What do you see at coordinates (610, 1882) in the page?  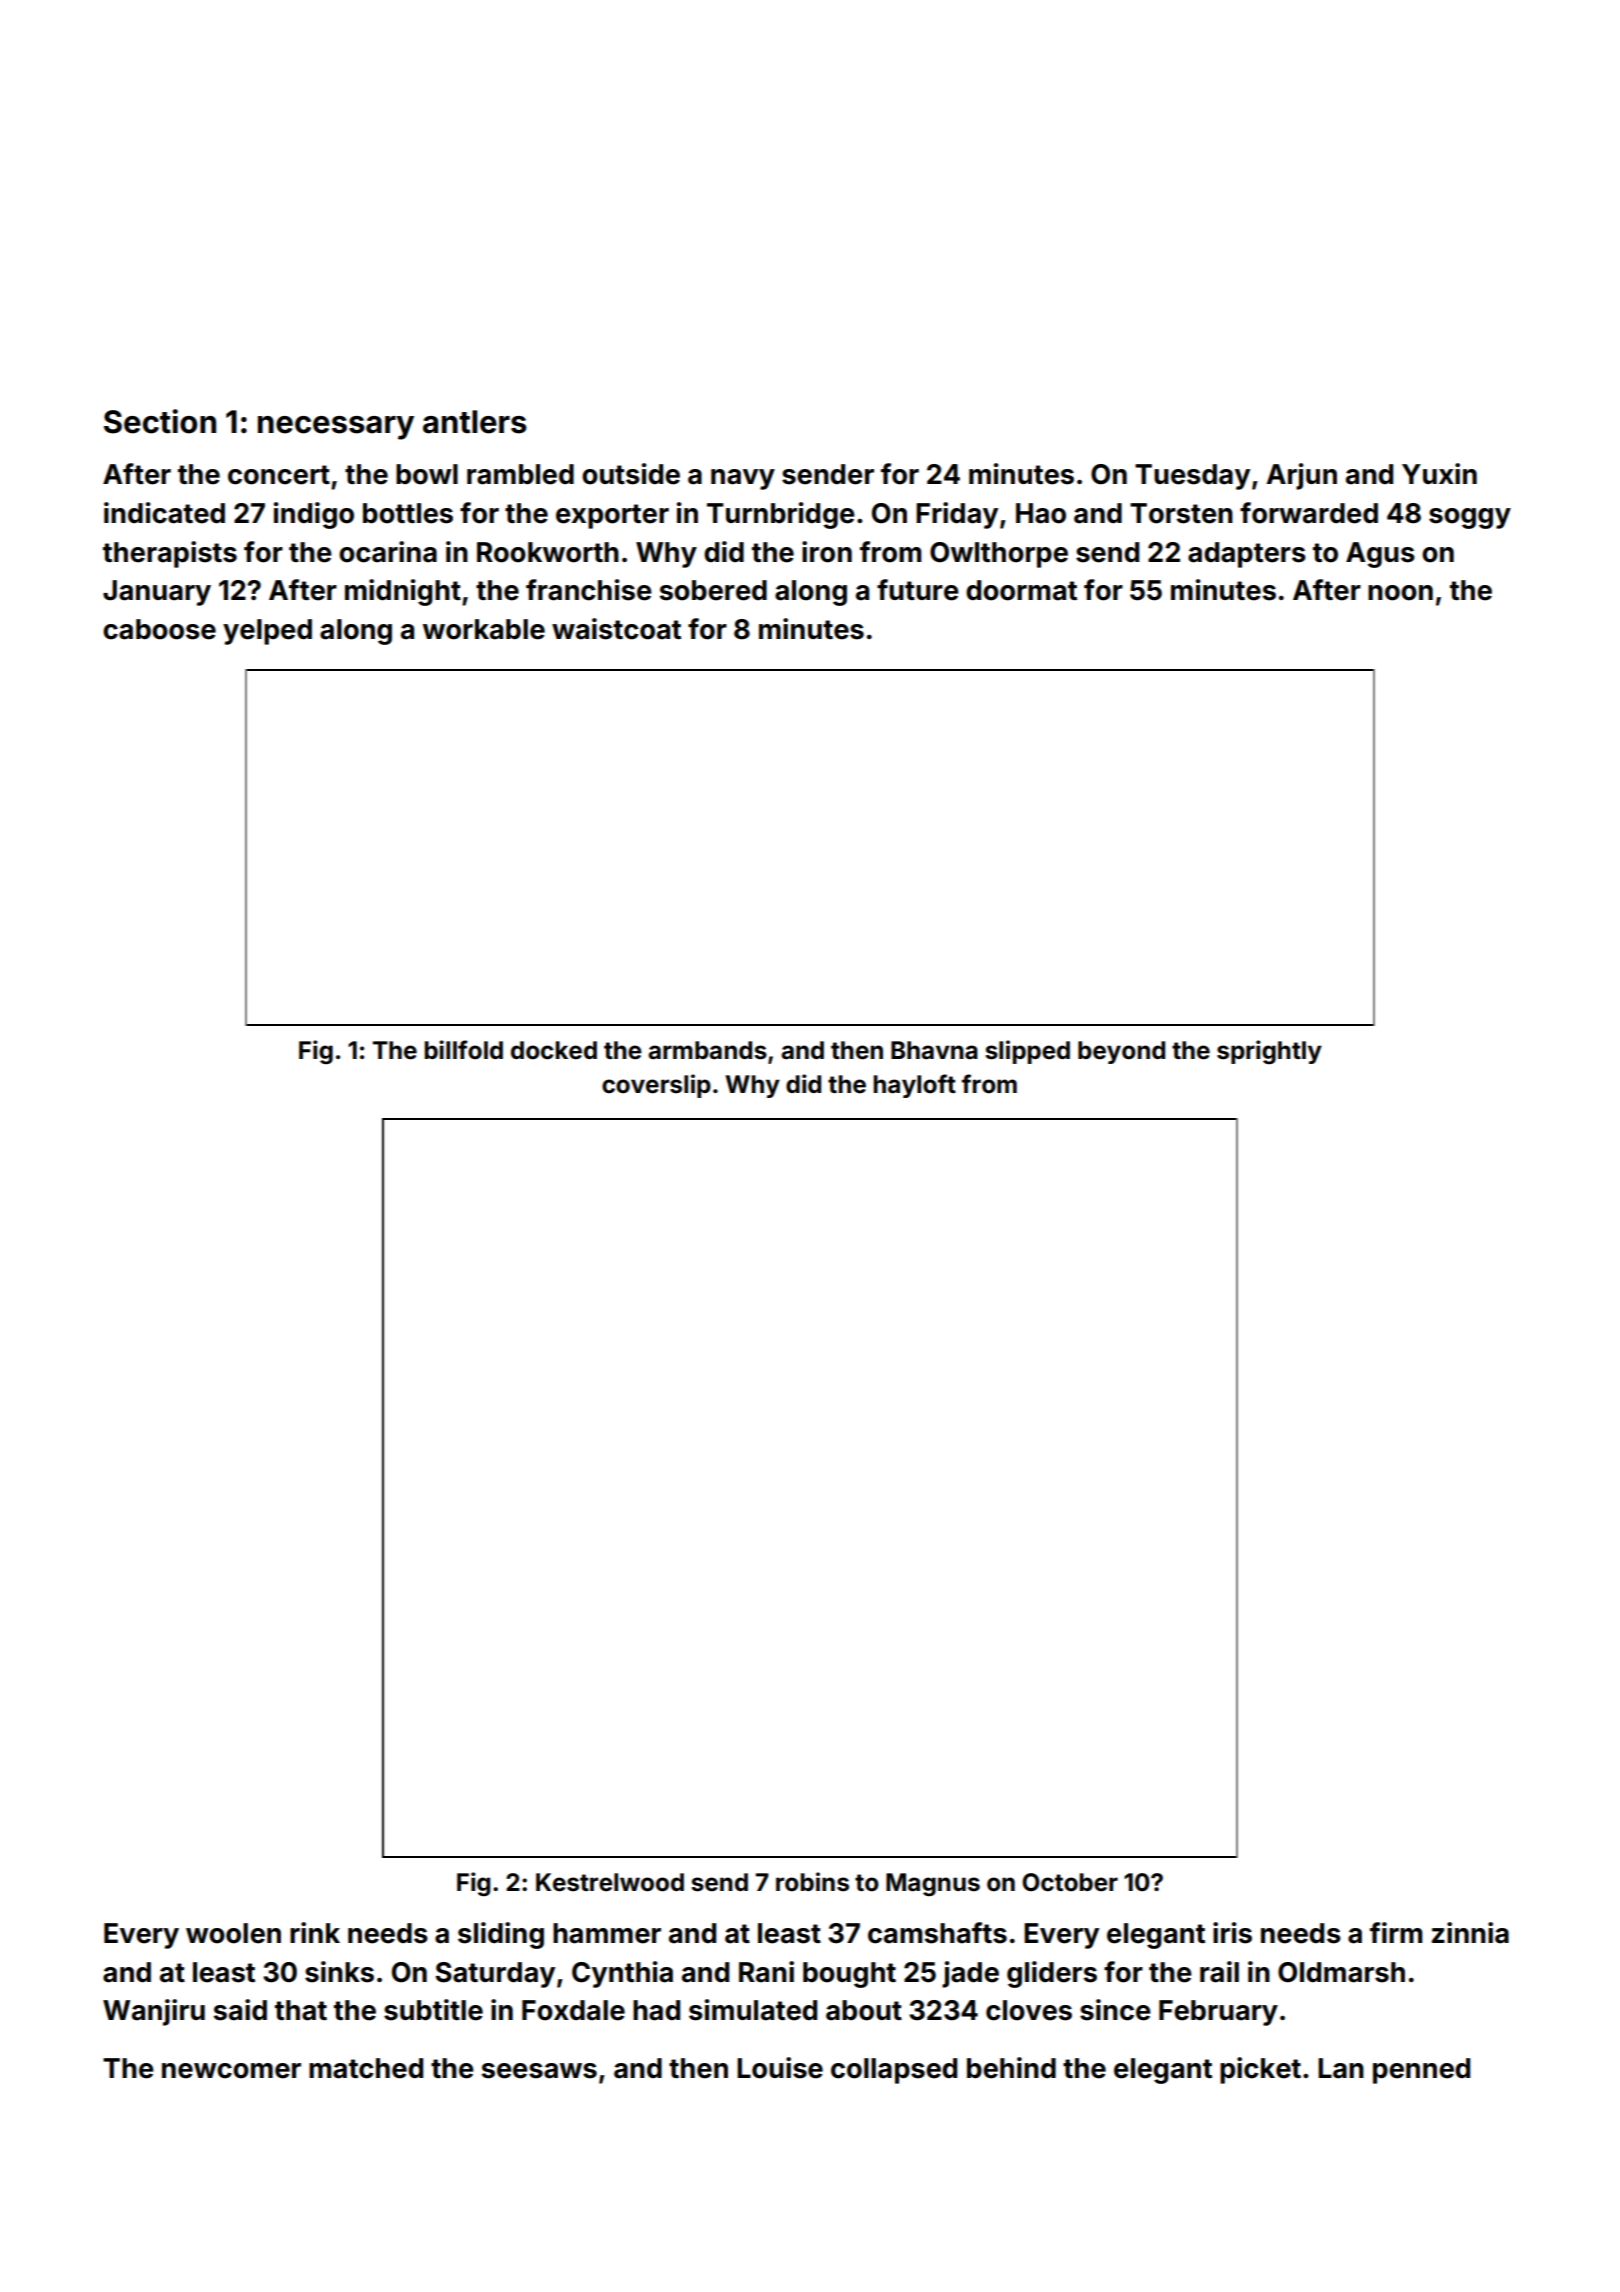 I see `Kestrelwood` at bounding box center [610, 1882].
